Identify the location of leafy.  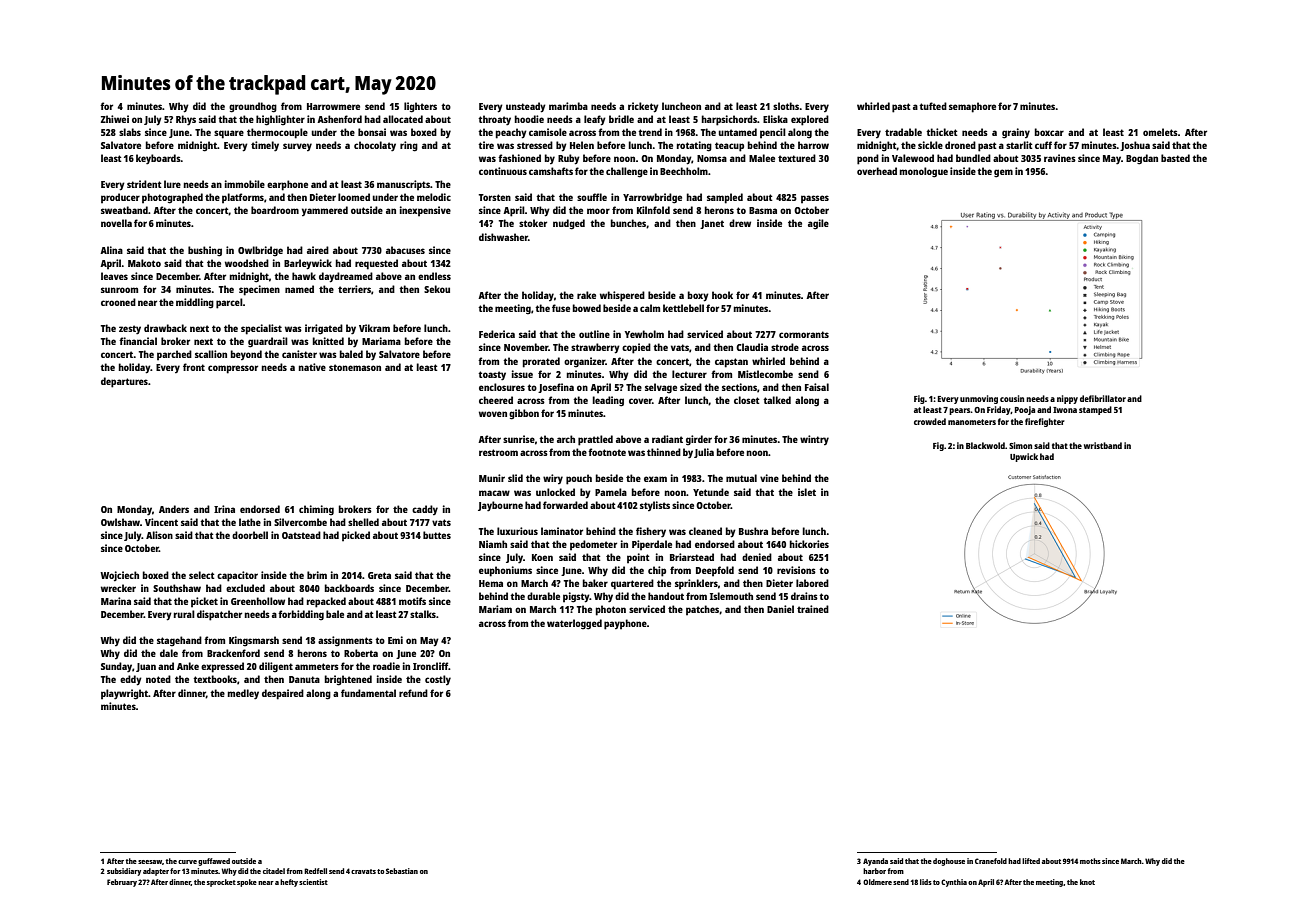
(595, 120).
